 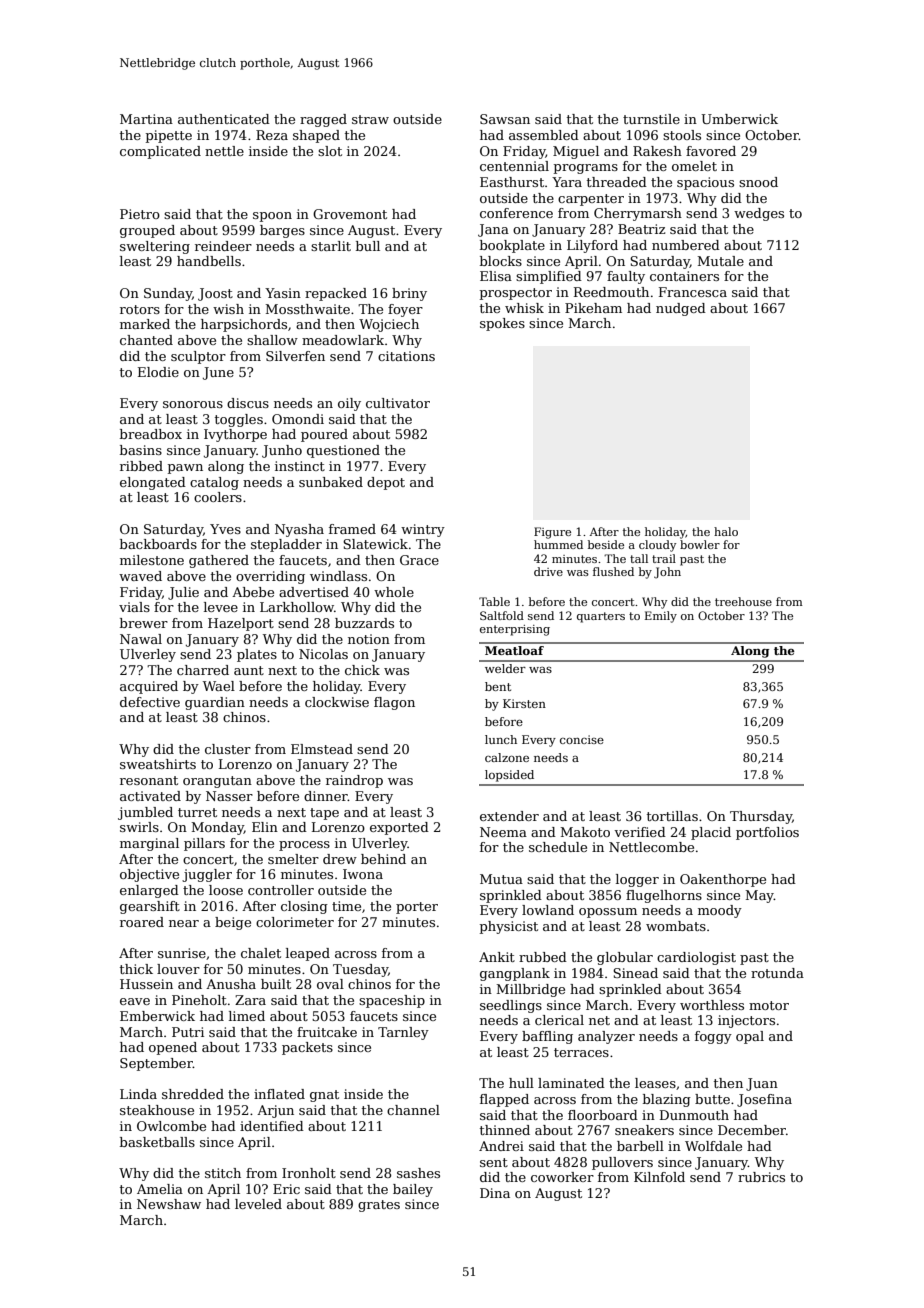 What do you see at coordinates (720, 911) in the image?
I see `moody` at bounding box center [720, 911].
